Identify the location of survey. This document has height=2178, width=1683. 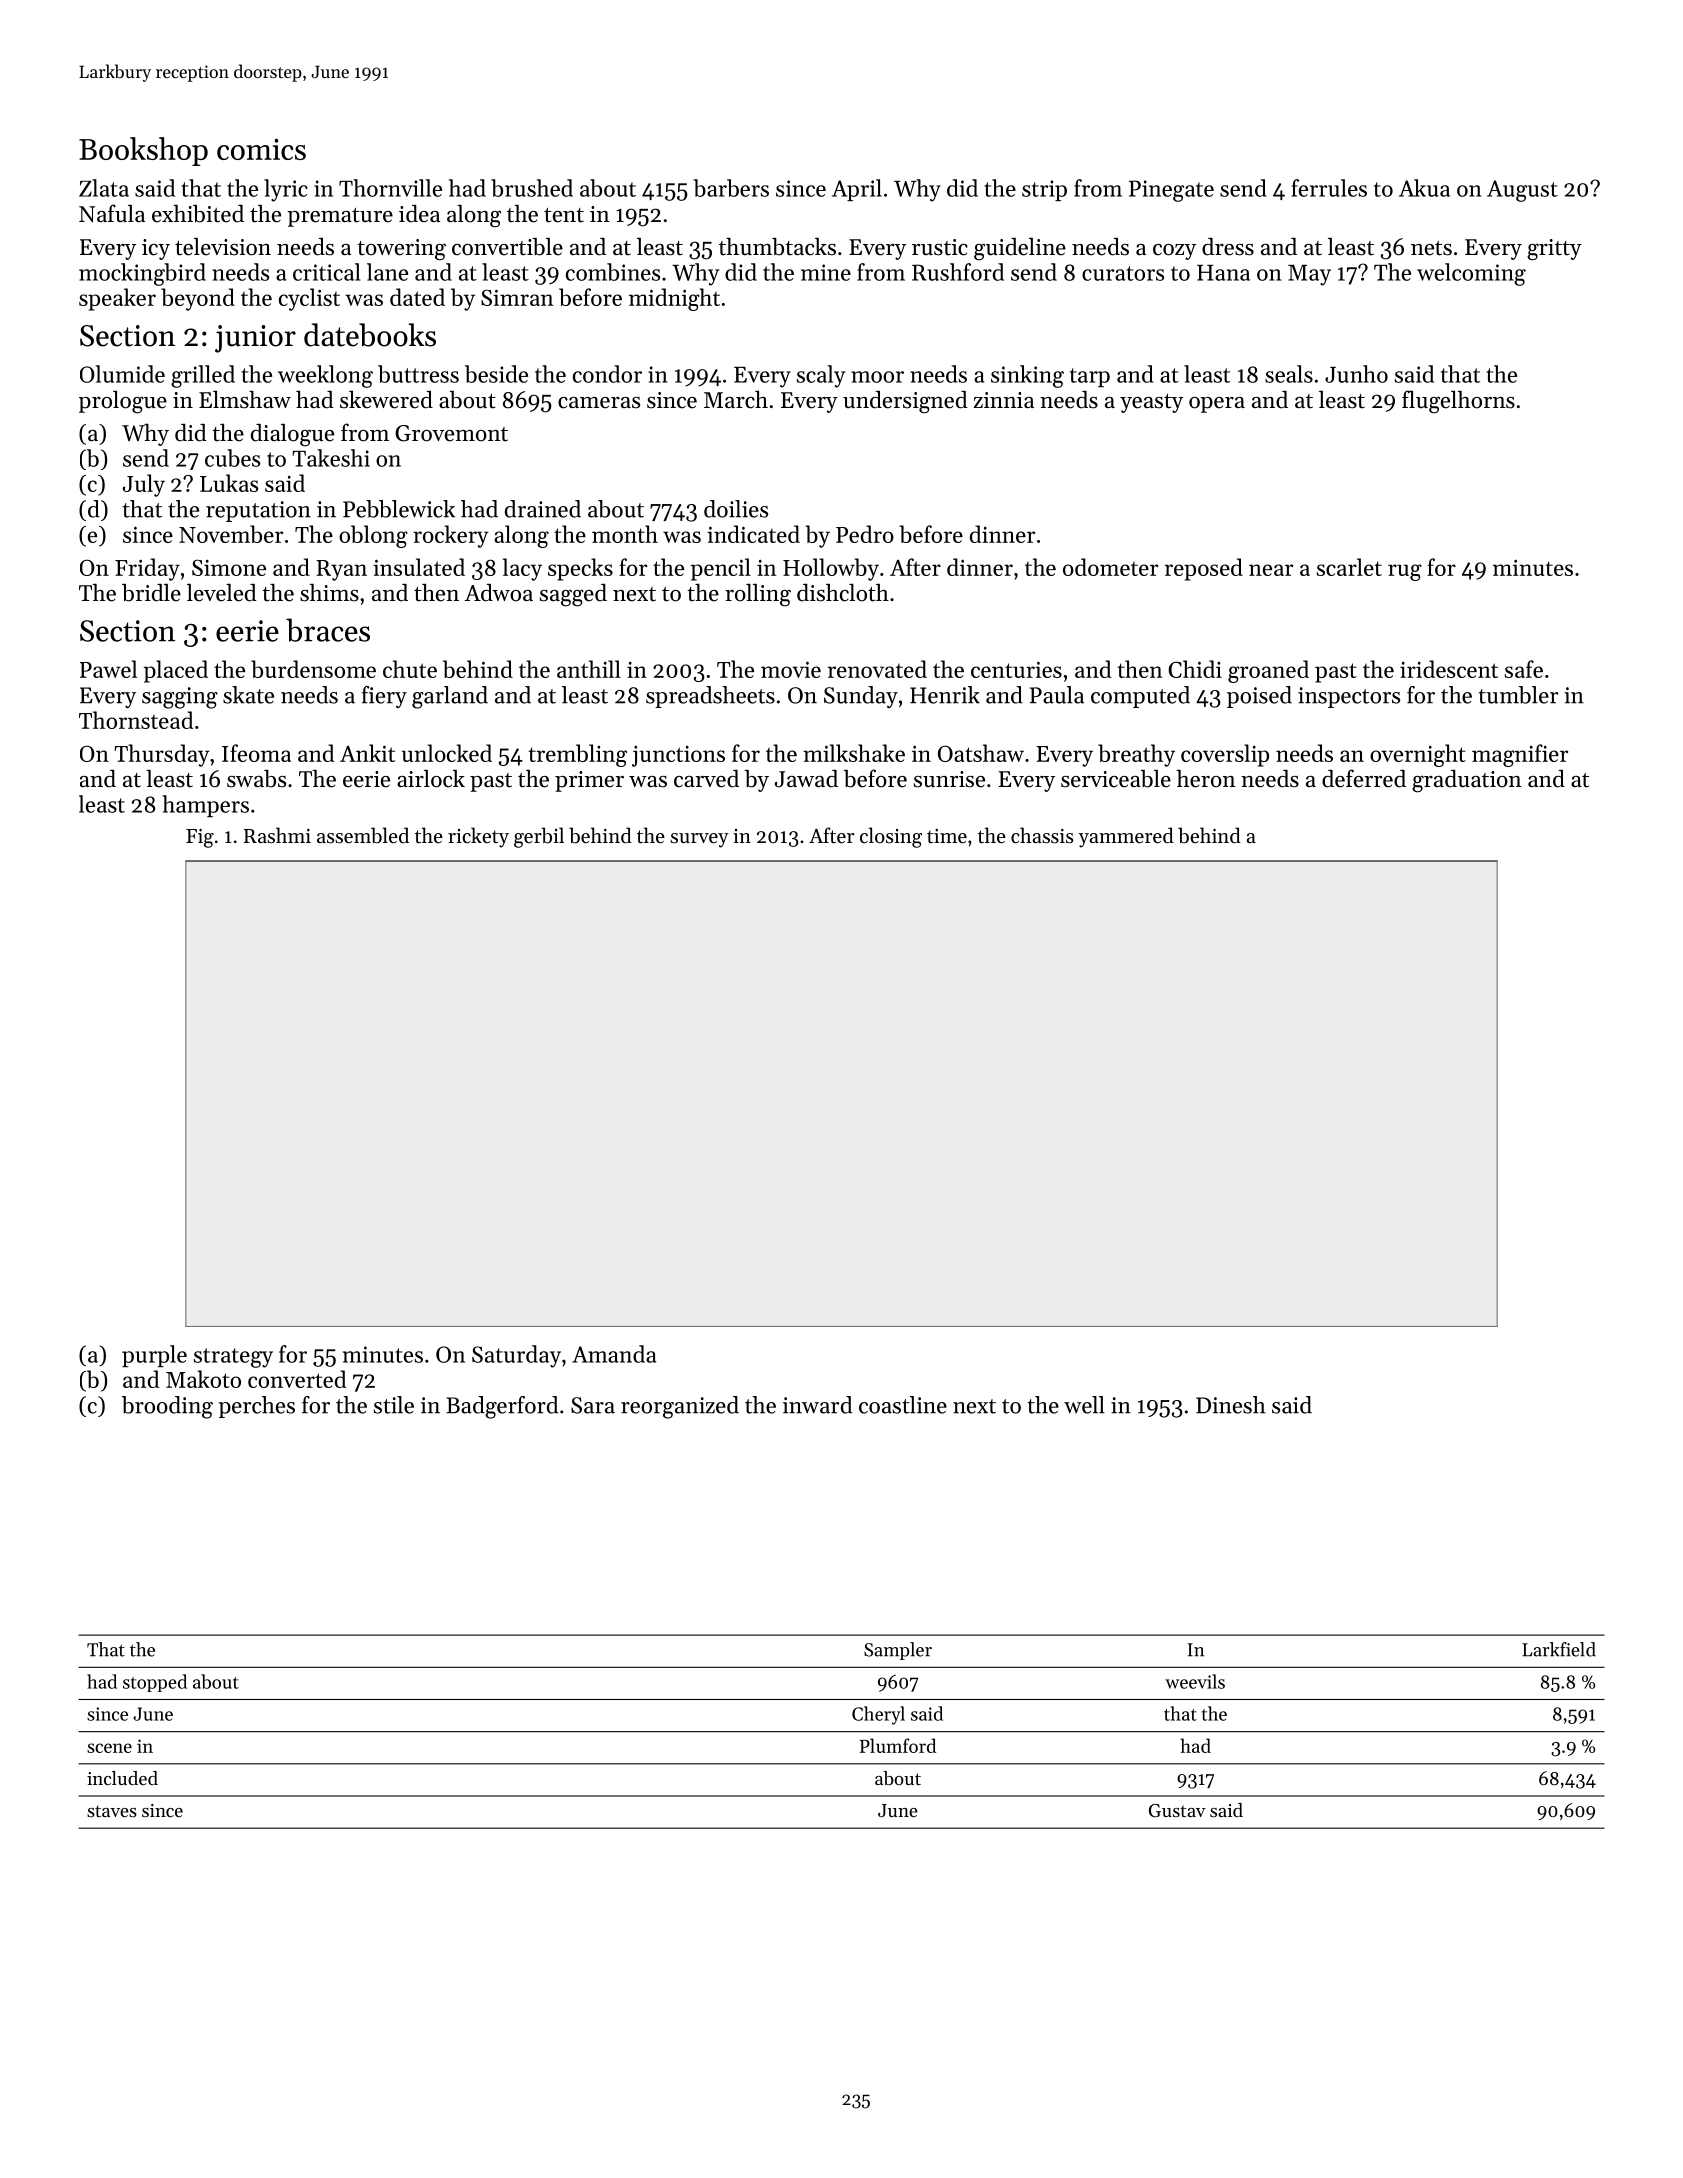
(699, 840).
